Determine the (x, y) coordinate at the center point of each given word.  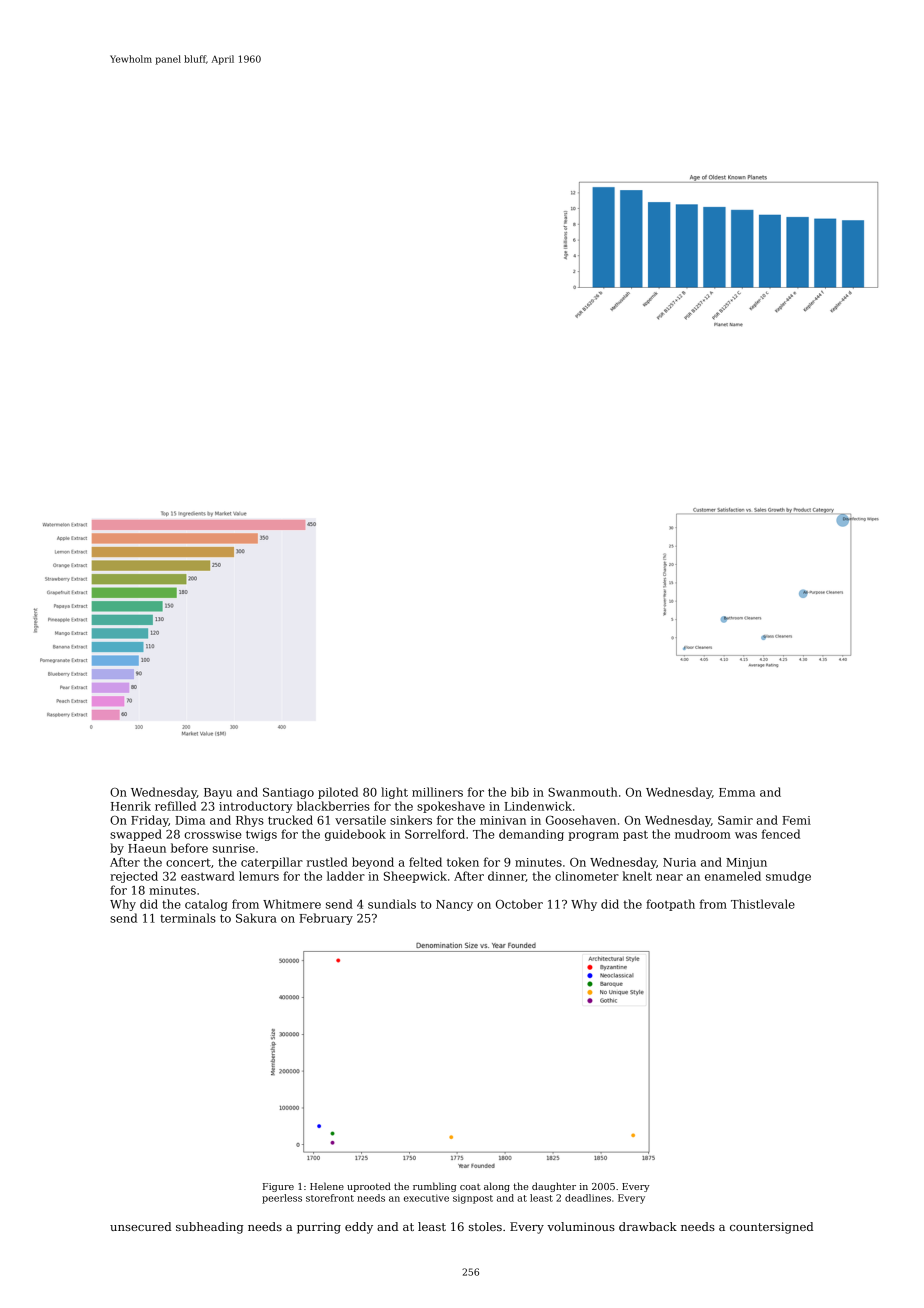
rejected (134, 877)
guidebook (355, 835)
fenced (781, 834)
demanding (531, 835)
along (497, 1187)
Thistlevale (763, 904)
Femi (796, 820)
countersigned (771, 1228)
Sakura (256, 918)
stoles (485, 1226)
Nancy (454, 905)
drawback (648, 1226)
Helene (327, 1186)
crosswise (212, 834)
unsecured (140, 1226)
